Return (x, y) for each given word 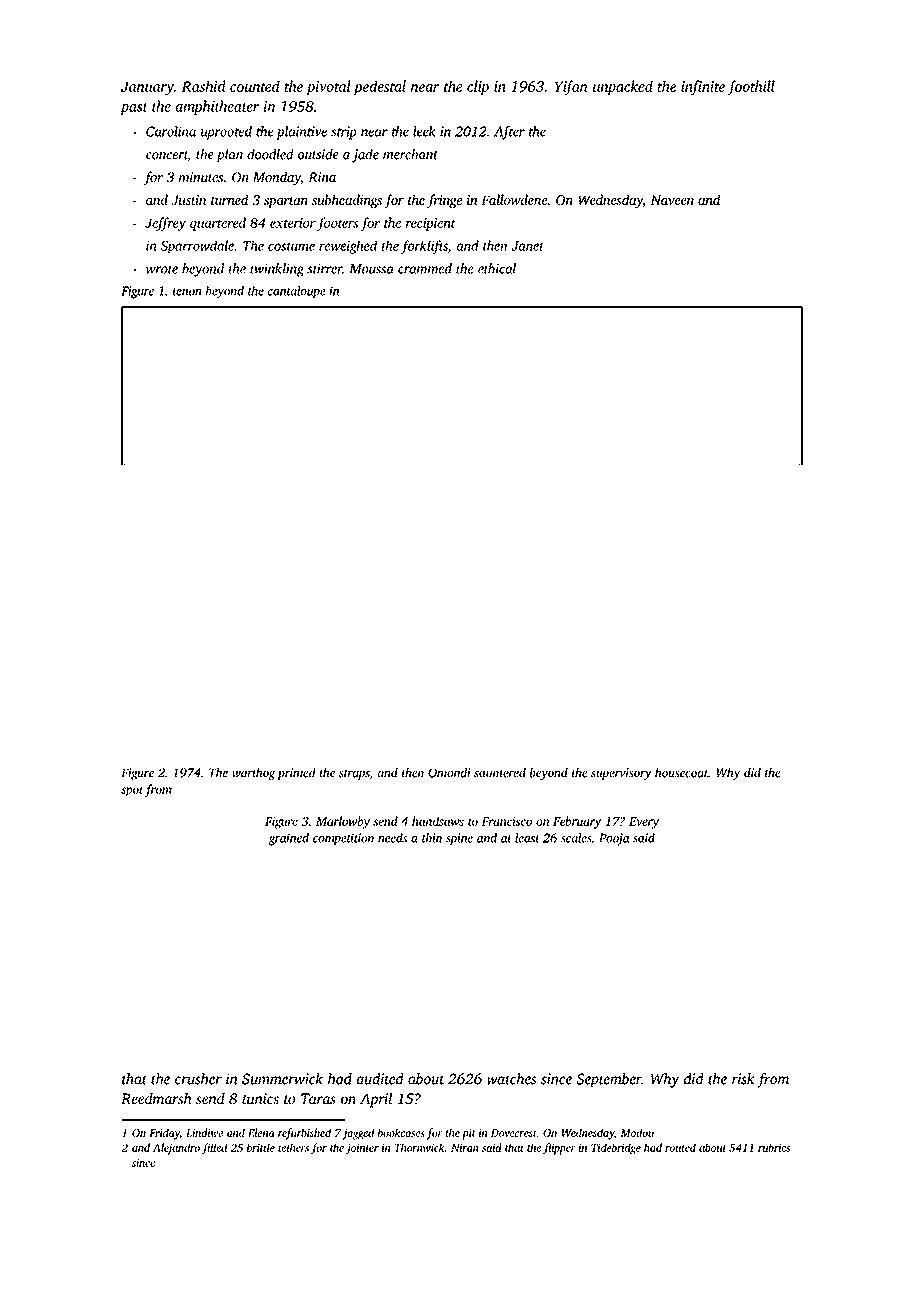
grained (289, 839)
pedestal (380, 87)
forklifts (424, 247)
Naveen (672, 200)
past (134, 109)
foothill (751, 88)
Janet (527, 246)
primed (297, 773)
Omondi (449, 772)
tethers (293, 1147)
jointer (362, 1149)
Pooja (614, 839)
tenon (187, 292)
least (527, 838)
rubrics (774, 1147)
